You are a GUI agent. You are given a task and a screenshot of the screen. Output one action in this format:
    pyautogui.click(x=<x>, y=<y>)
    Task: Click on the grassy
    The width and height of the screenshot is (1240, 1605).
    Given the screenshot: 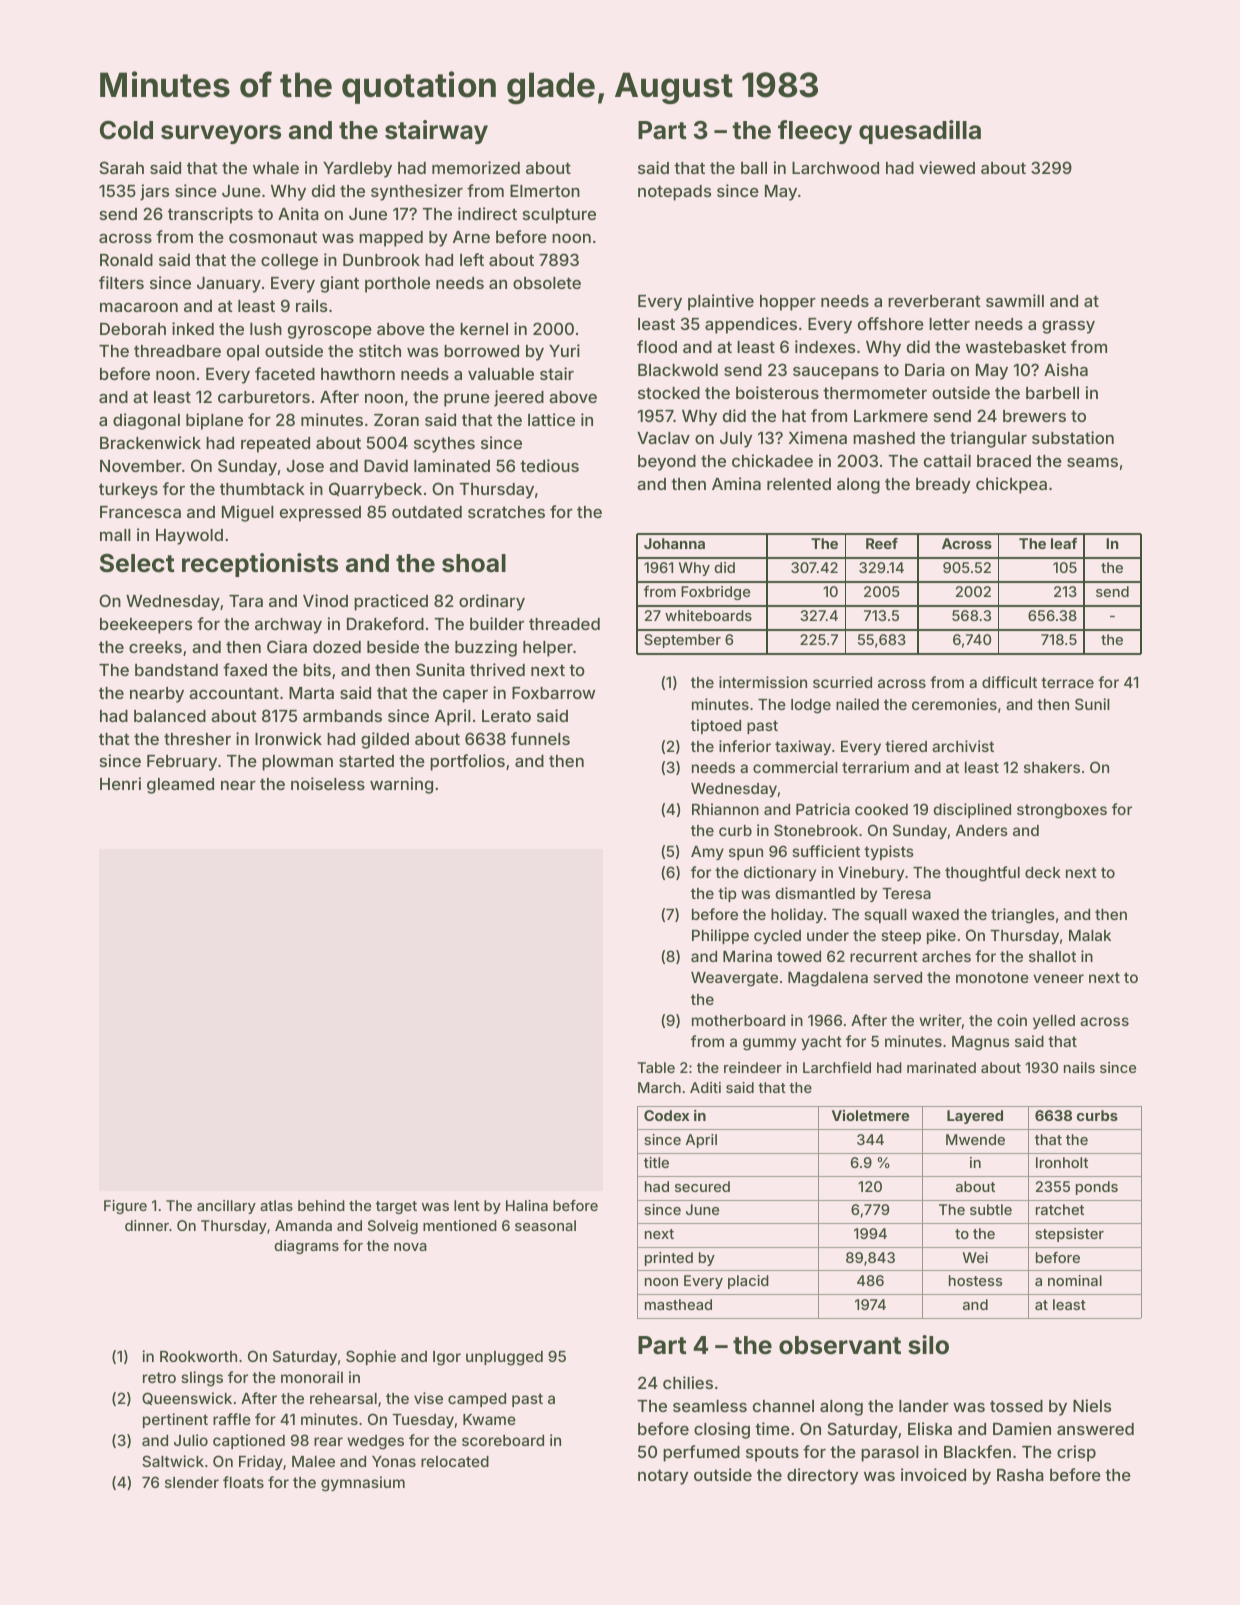 What is the action you would take?
    pyautogui.click(x=1068, y=327)
